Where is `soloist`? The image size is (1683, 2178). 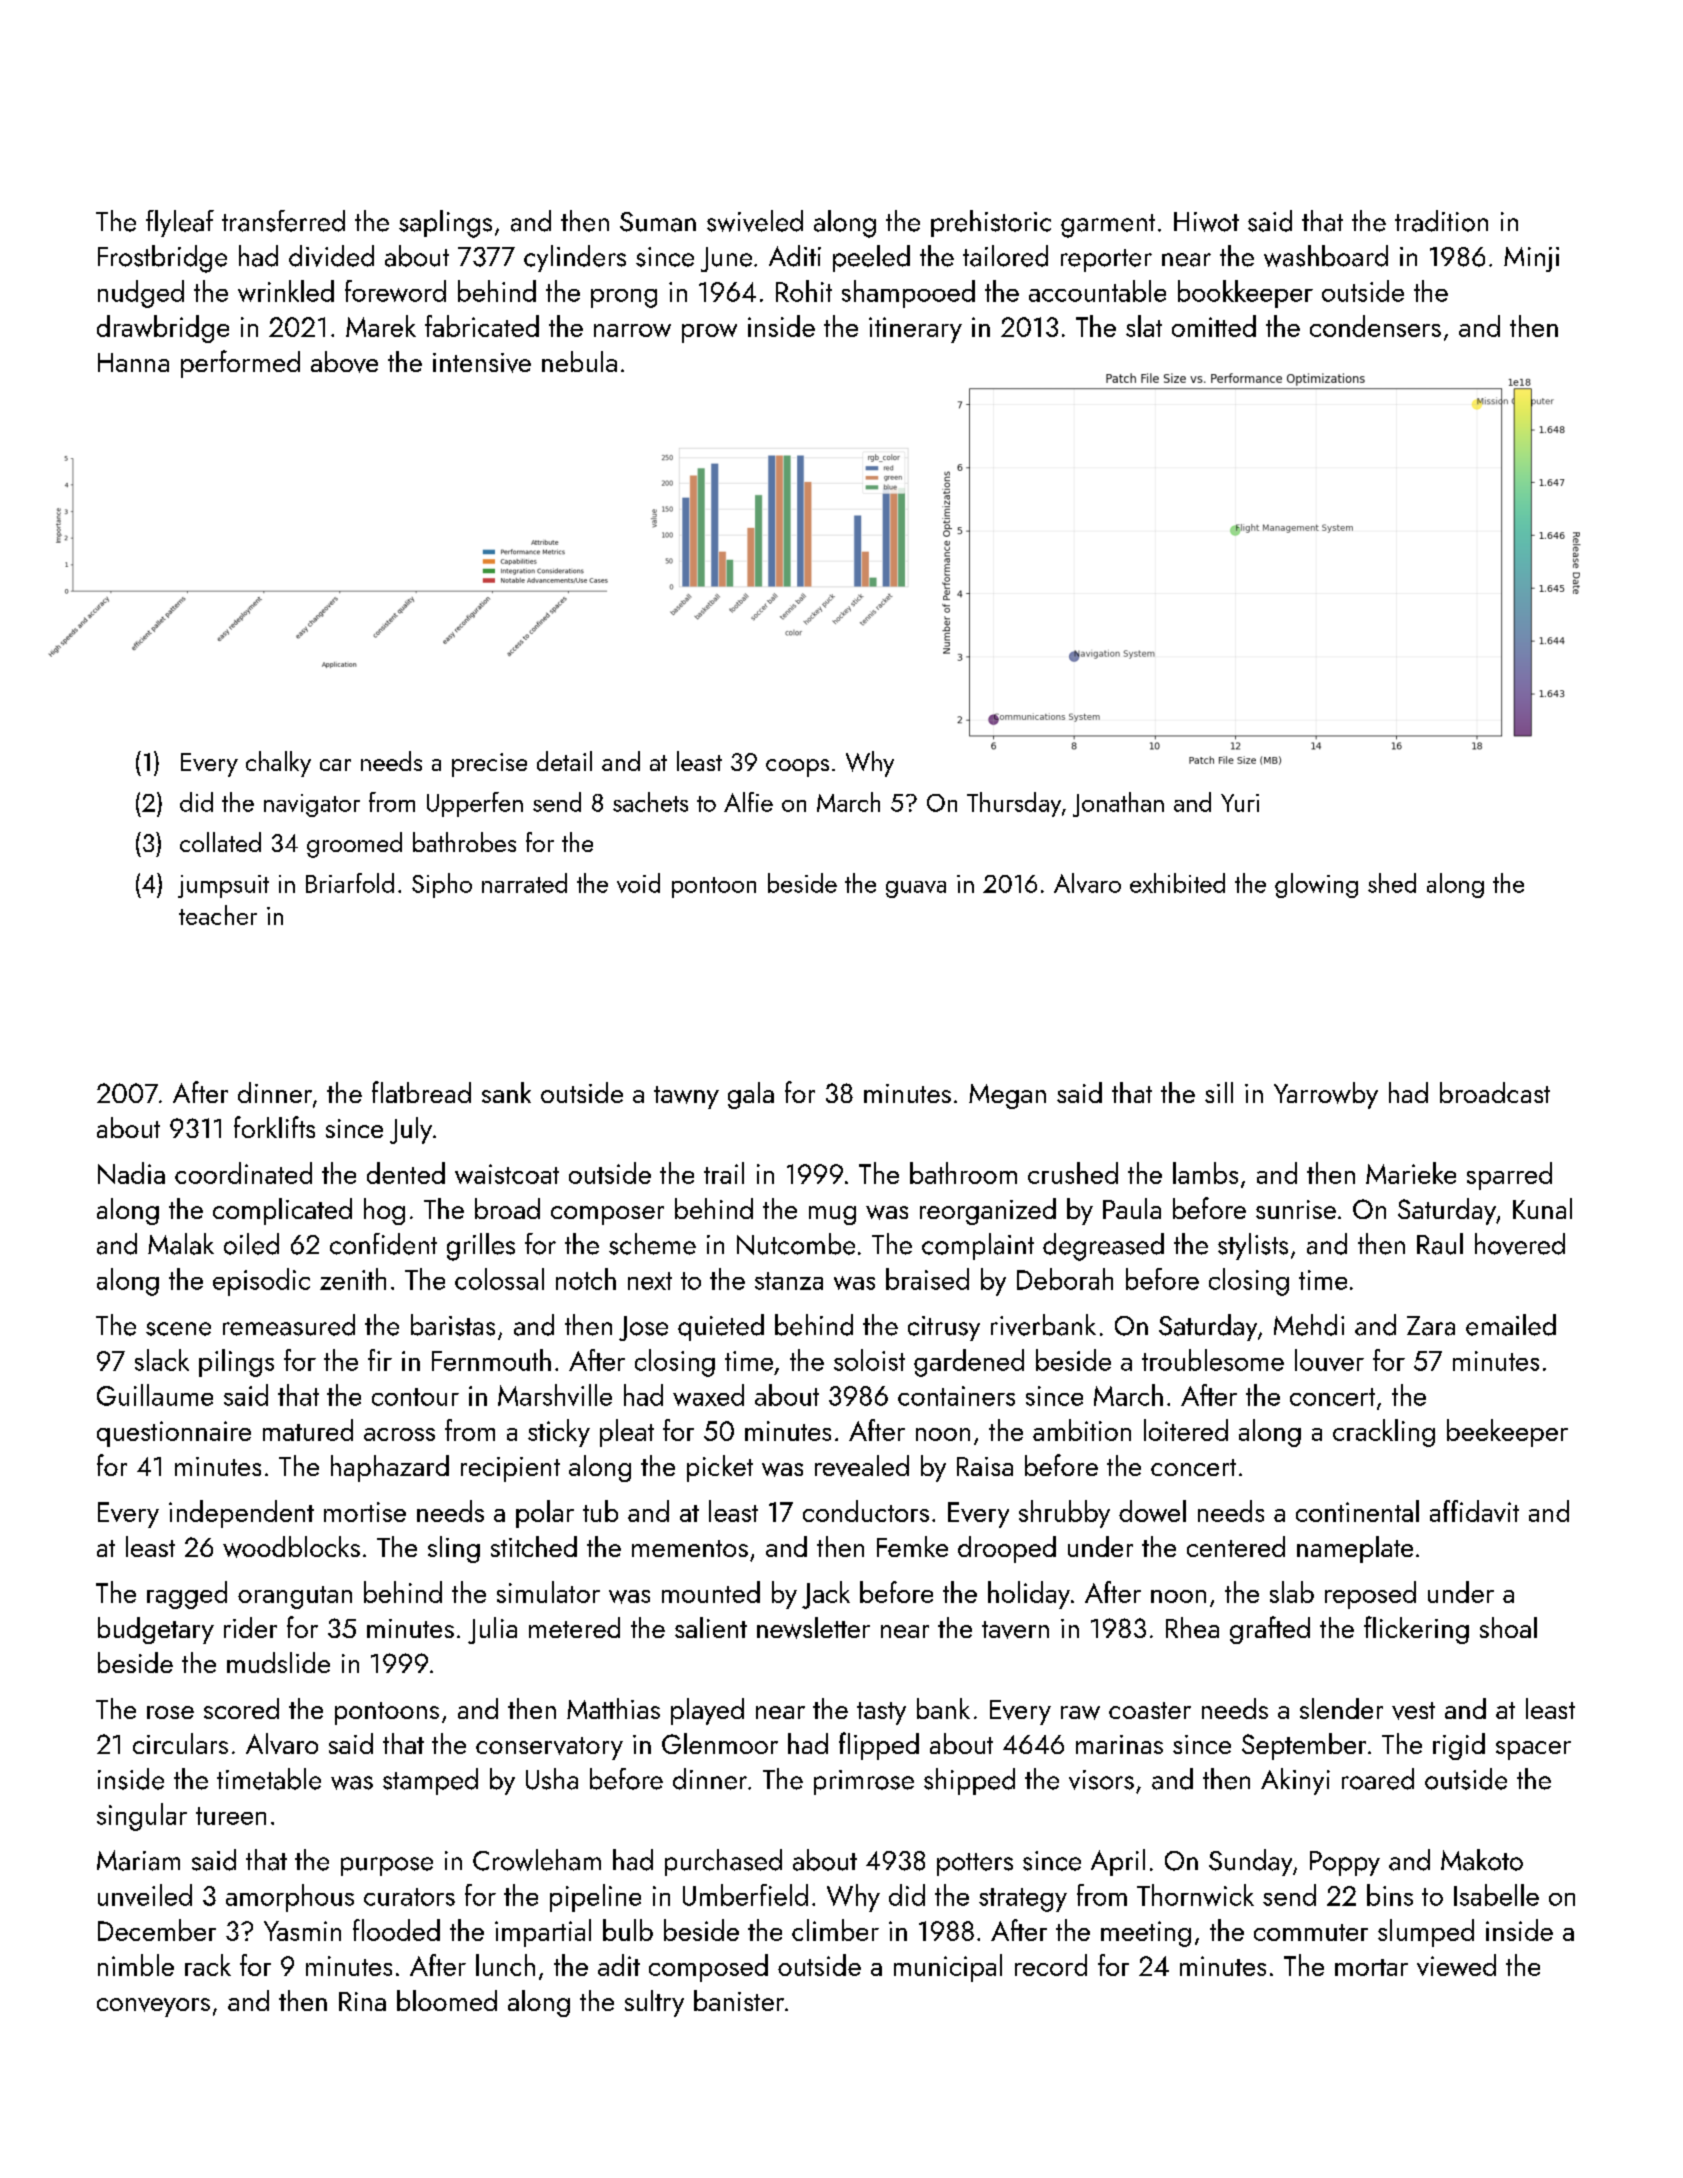
soloist is located at coordinates (869, 1360).
